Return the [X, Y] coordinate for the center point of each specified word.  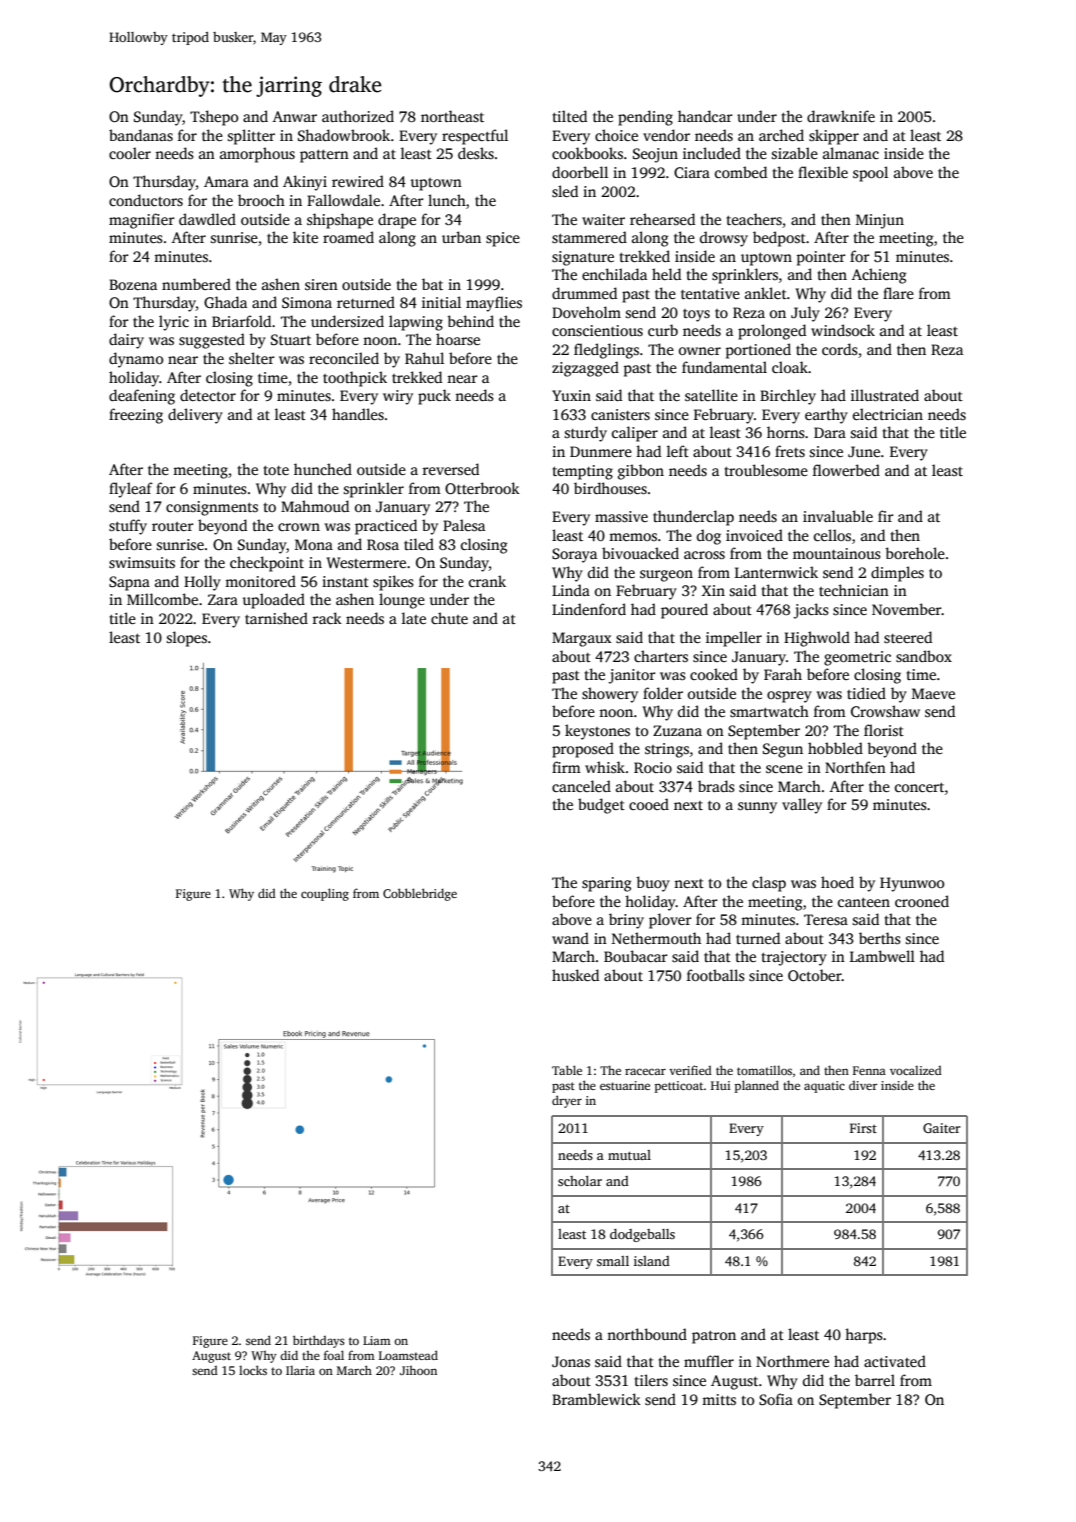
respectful [475, 137]
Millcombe [162, 599]
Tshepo [214, 118]
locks [253, 1370]
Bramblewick [596, 1399]
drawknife [841, 116]
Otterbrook [482, 488]
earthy [826, 416]
